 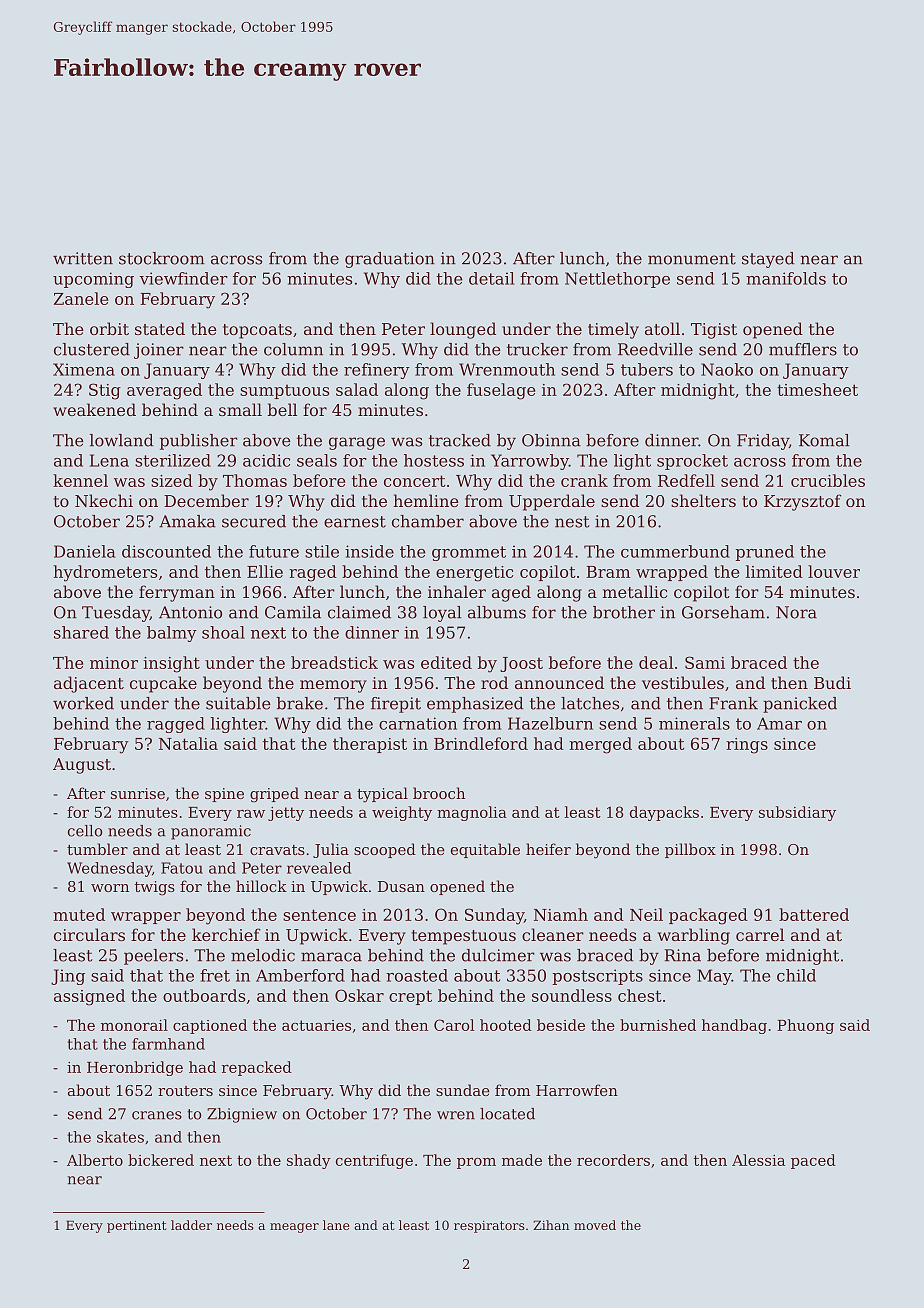 I want to click on pertinent, so click(x=137, y=1227).
